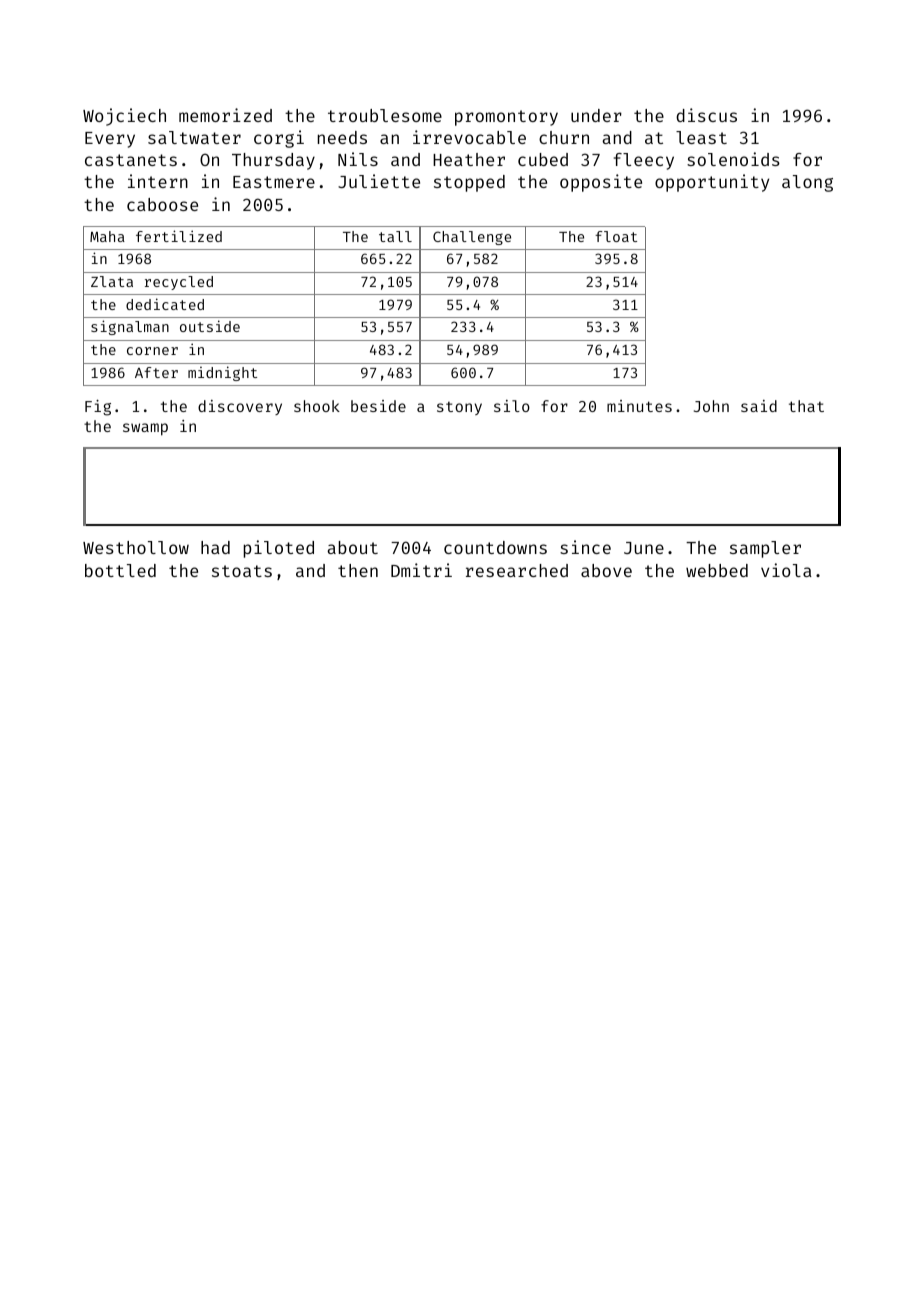 The width and height of the screenshot is (924, 1311). Describe the element at coordinates (215, 547) in the screenshot. I see `had` at that location.
